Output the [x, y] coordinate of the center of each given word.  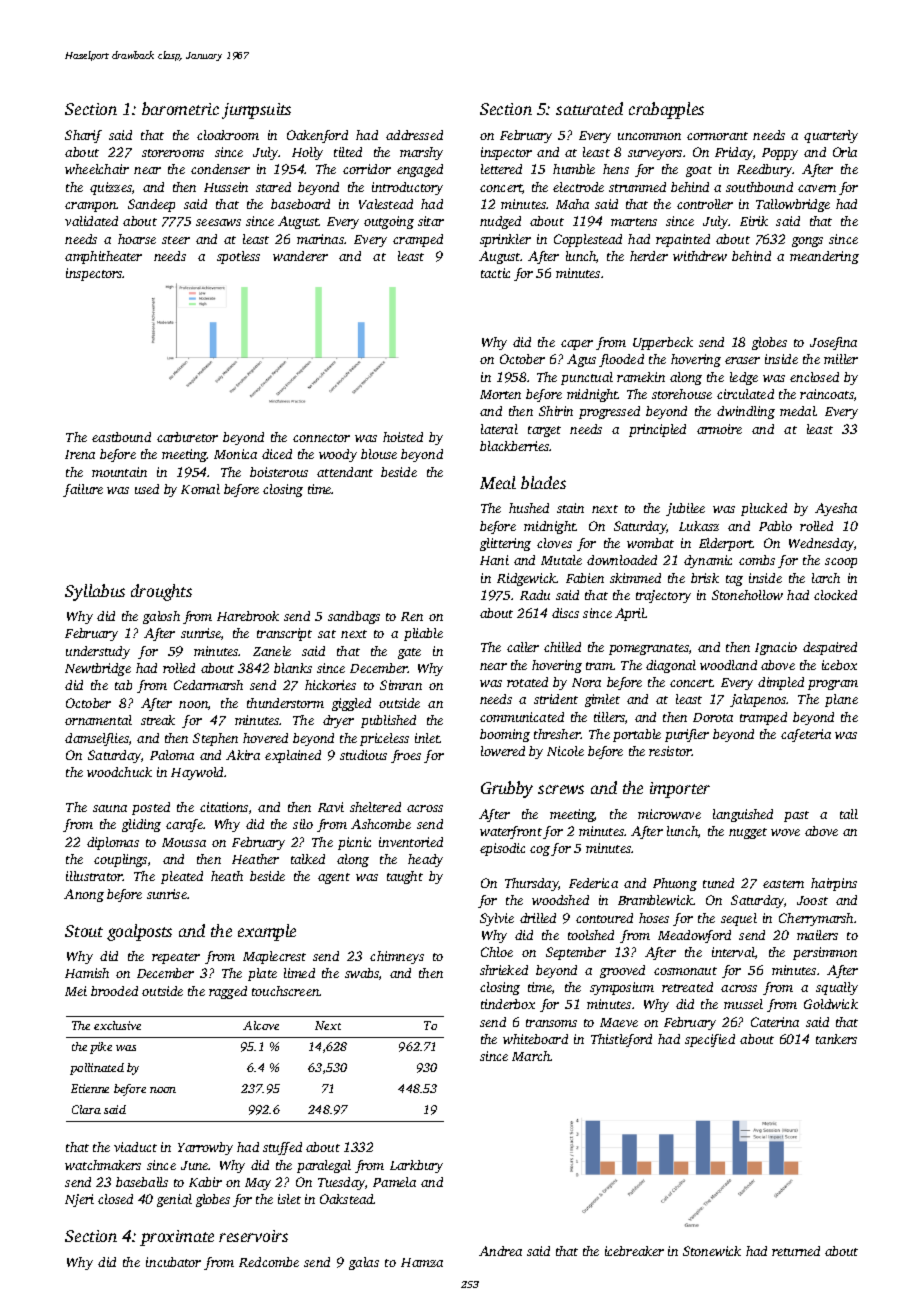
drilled [538, 918]
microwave [669, 814]
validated [91, 221]
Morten [500, 394]
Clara [86, 1109]
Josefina [833, 343]
